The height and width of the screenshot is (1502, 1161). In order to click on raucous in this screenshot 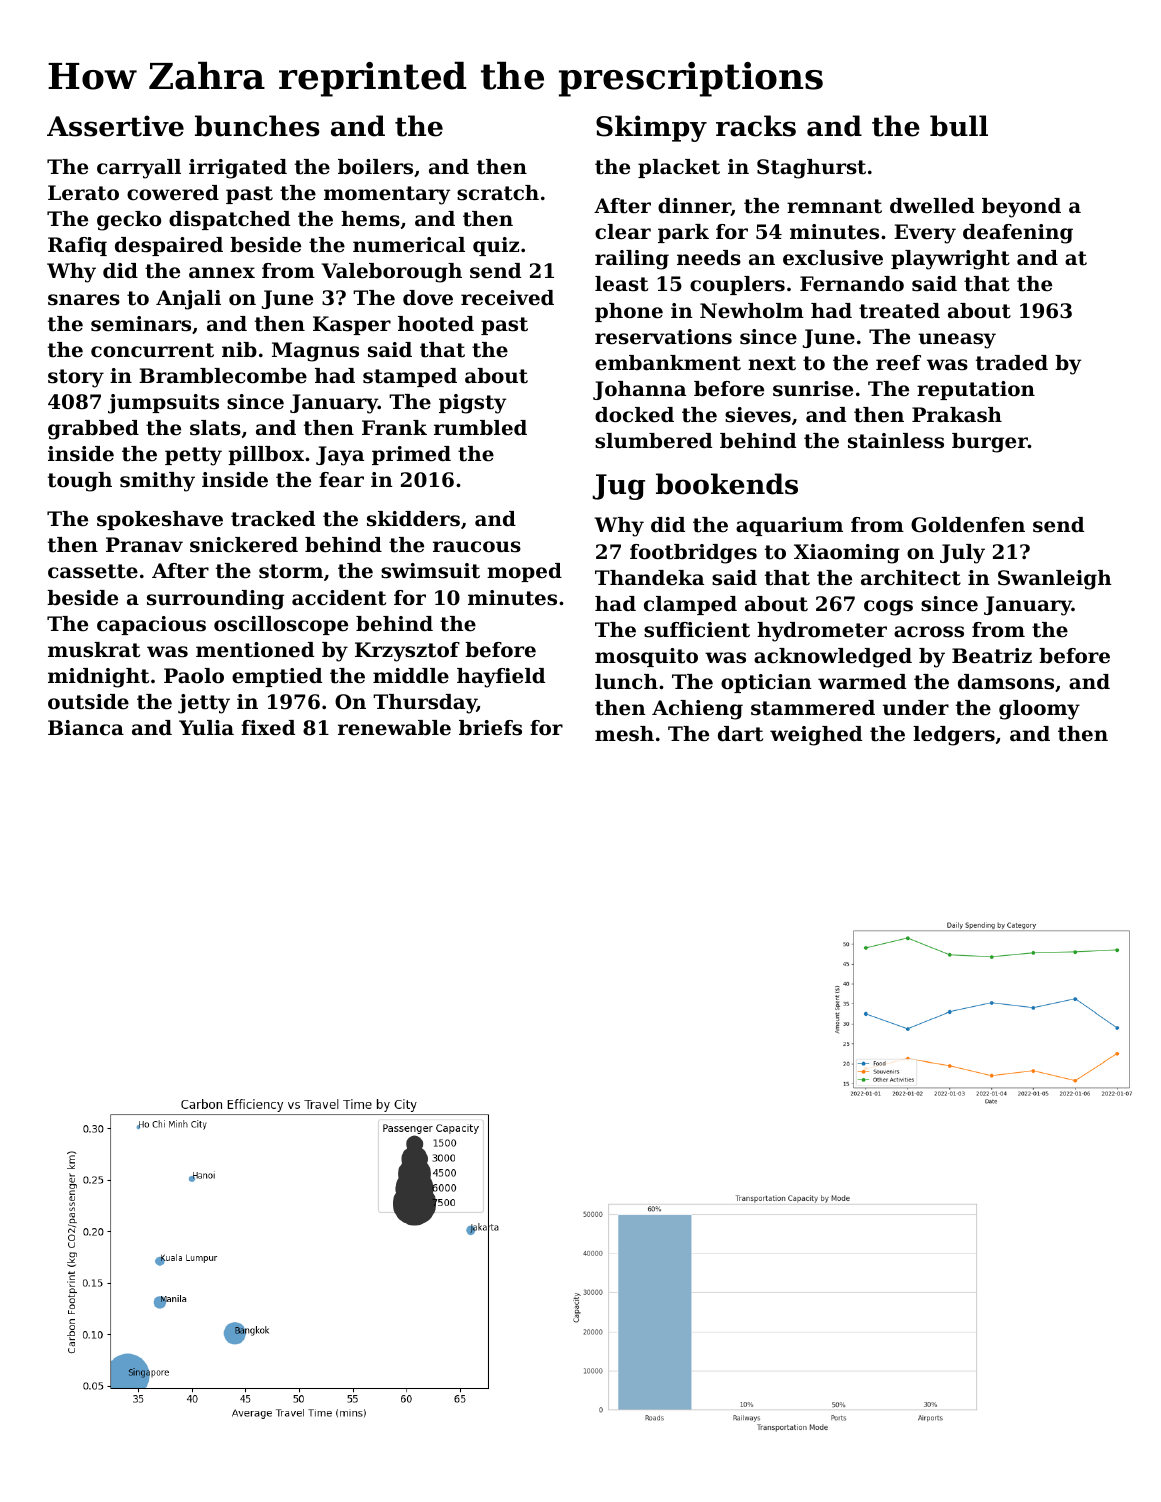, I will do `click(477, 547)`.
